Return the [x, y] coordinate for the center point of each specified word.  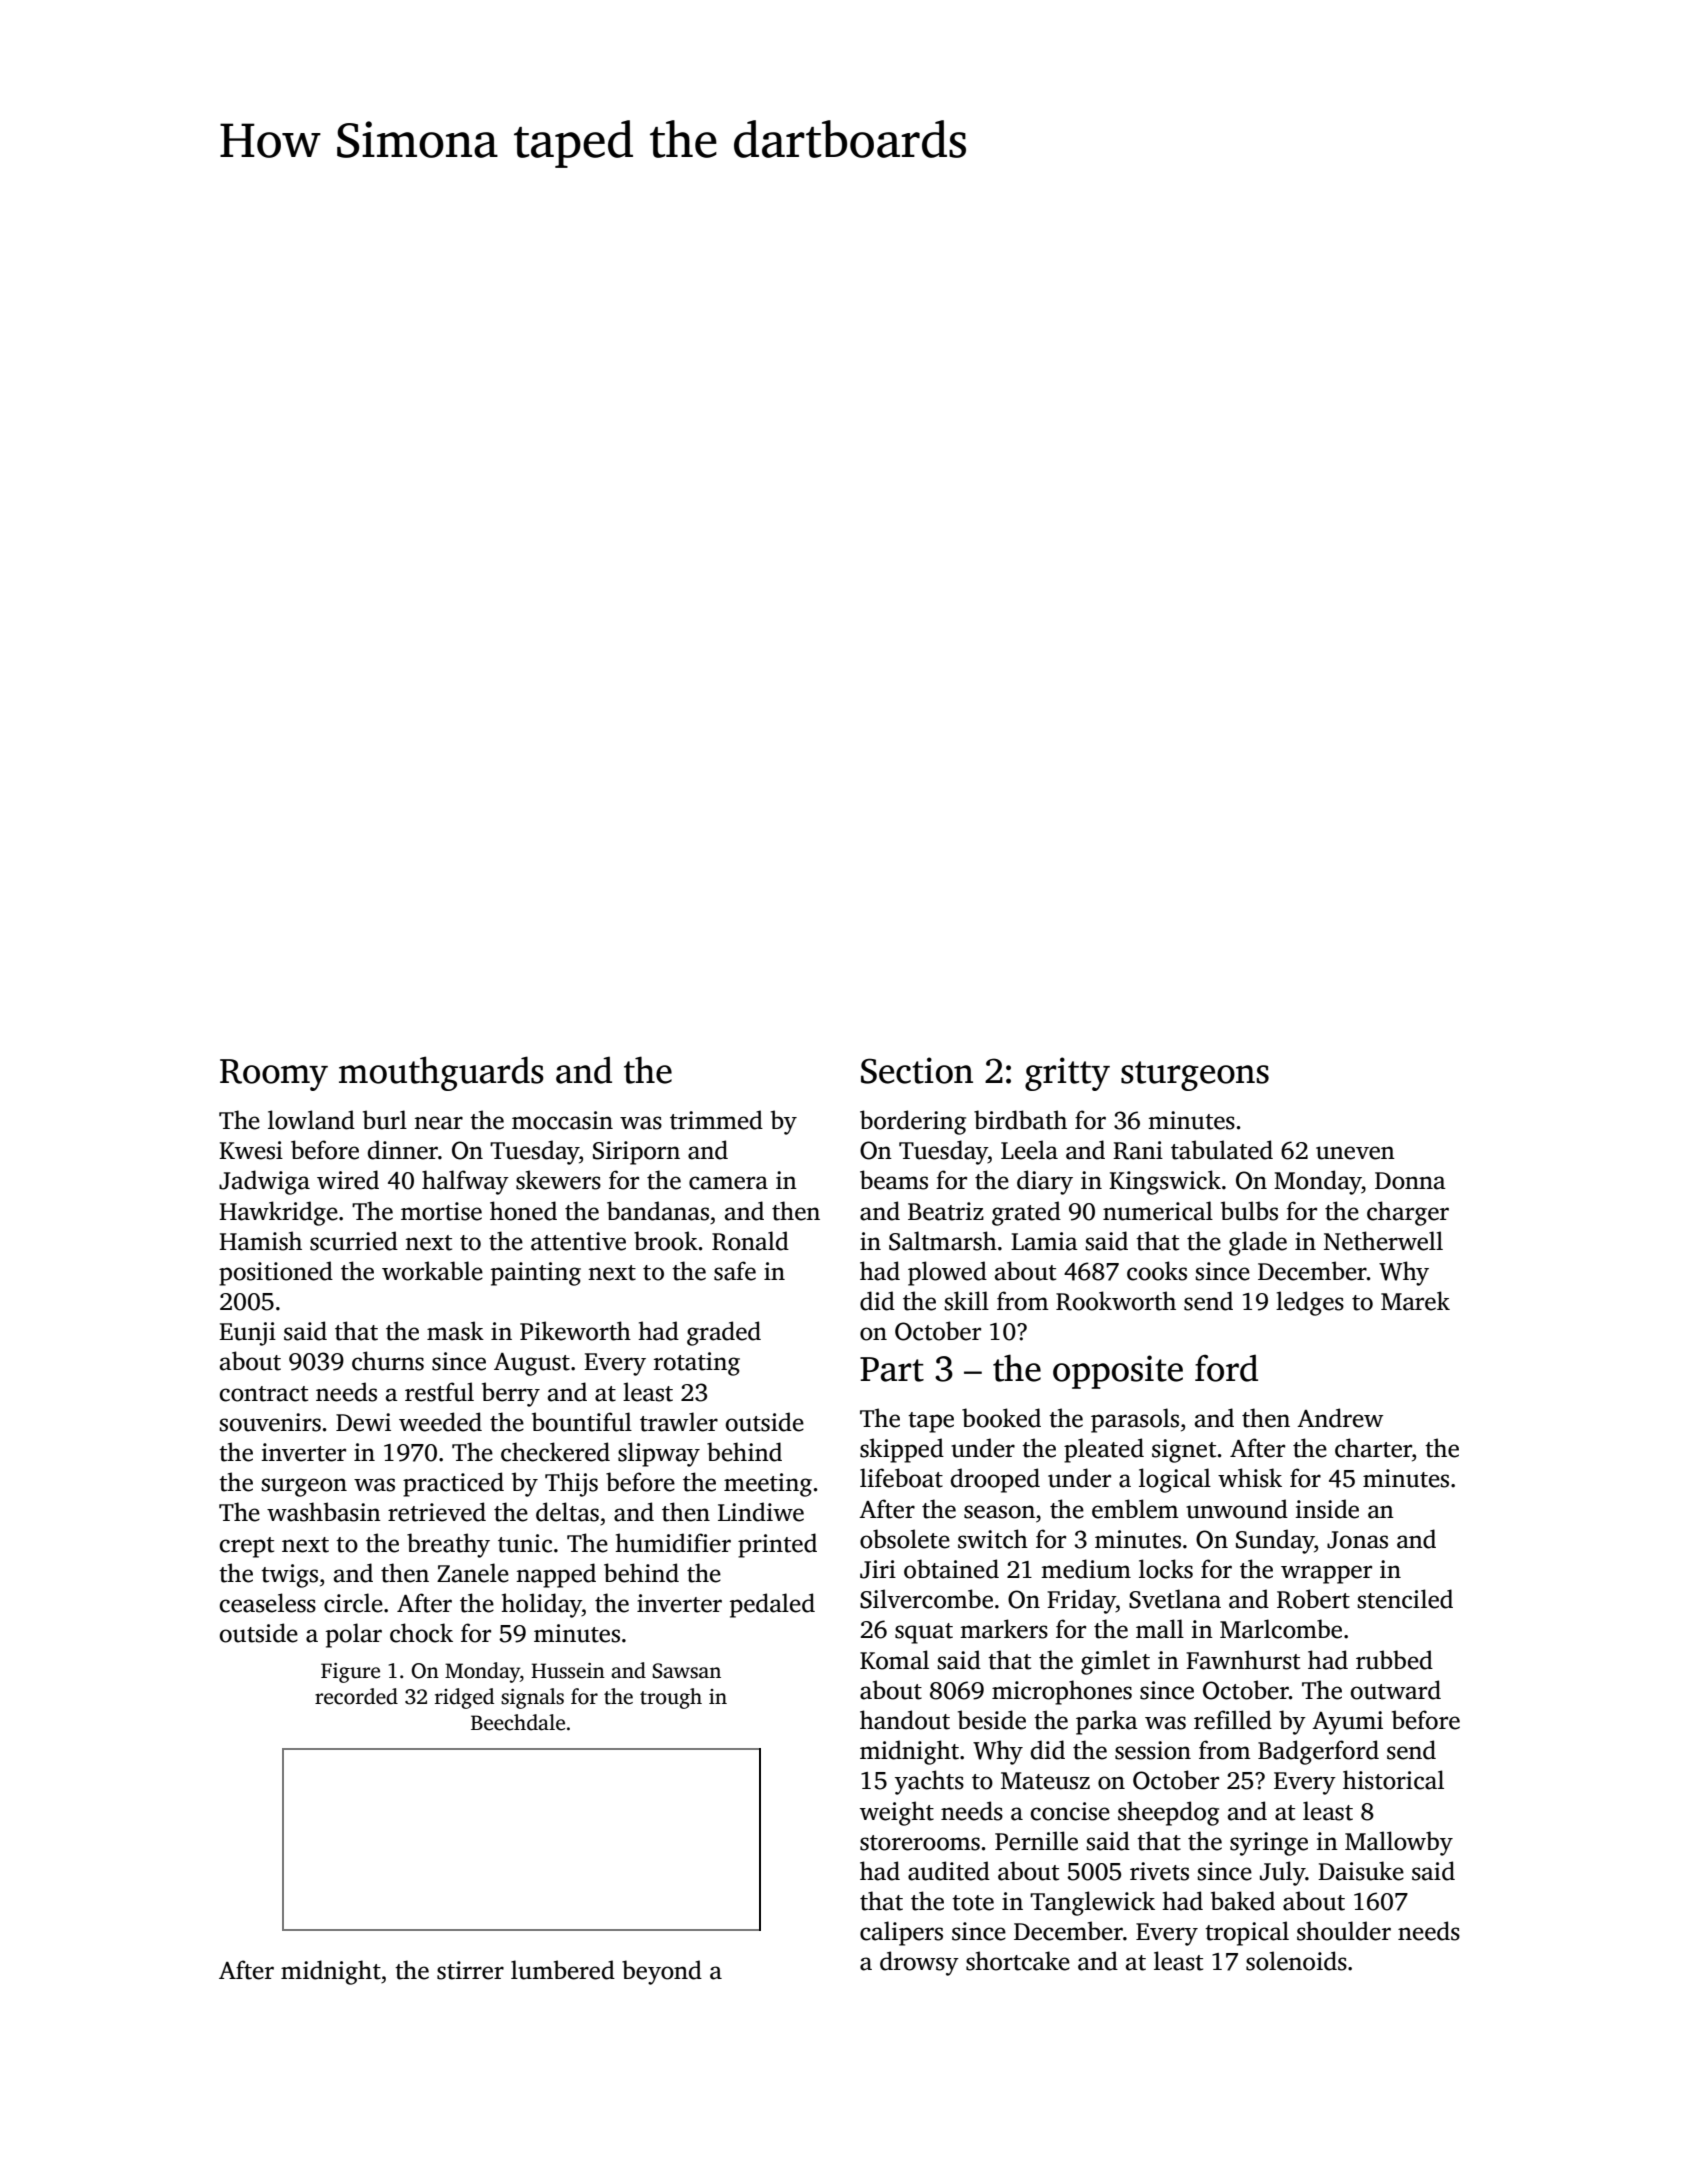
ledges [1310, 1303]
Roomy [274, 1075]
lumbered [563, 1970]
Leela [1029, 1150]
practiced [453, 1484]
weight [897, 1813]
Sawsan [686, 1671]
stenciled [1405, 1599]
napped [556, 1575]
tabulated [1222, 1150]
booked [1001, 1418]
